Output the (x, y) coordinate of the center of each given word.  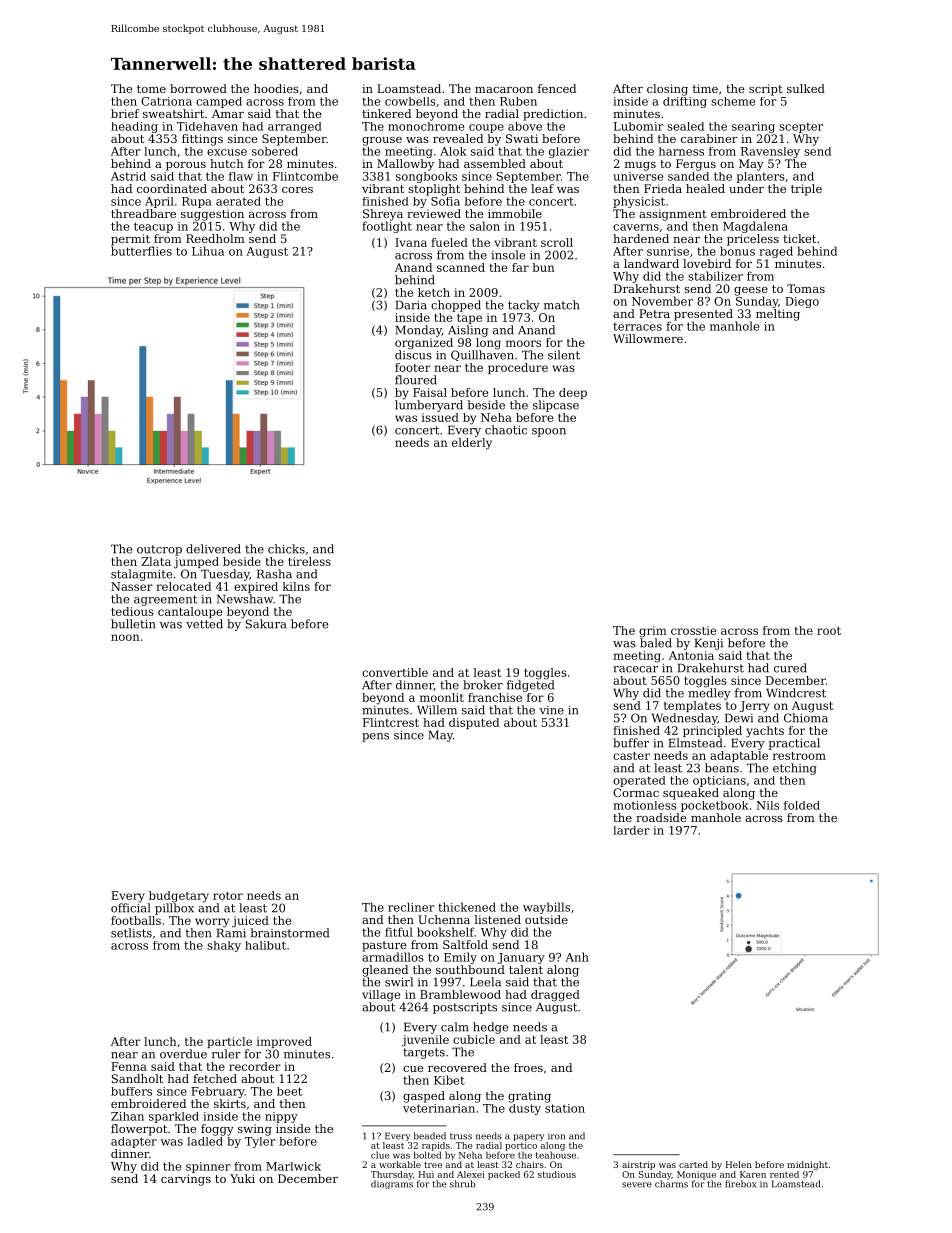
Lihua (208, 251)
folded (802, 805)
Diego (802, 302)
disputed (474, 723)
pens (375, 737)
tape (469, 319)
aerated (238, 201)
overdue (183, 1054)
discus (413, 355)
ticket (799, 238)
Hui (426, 1174)
